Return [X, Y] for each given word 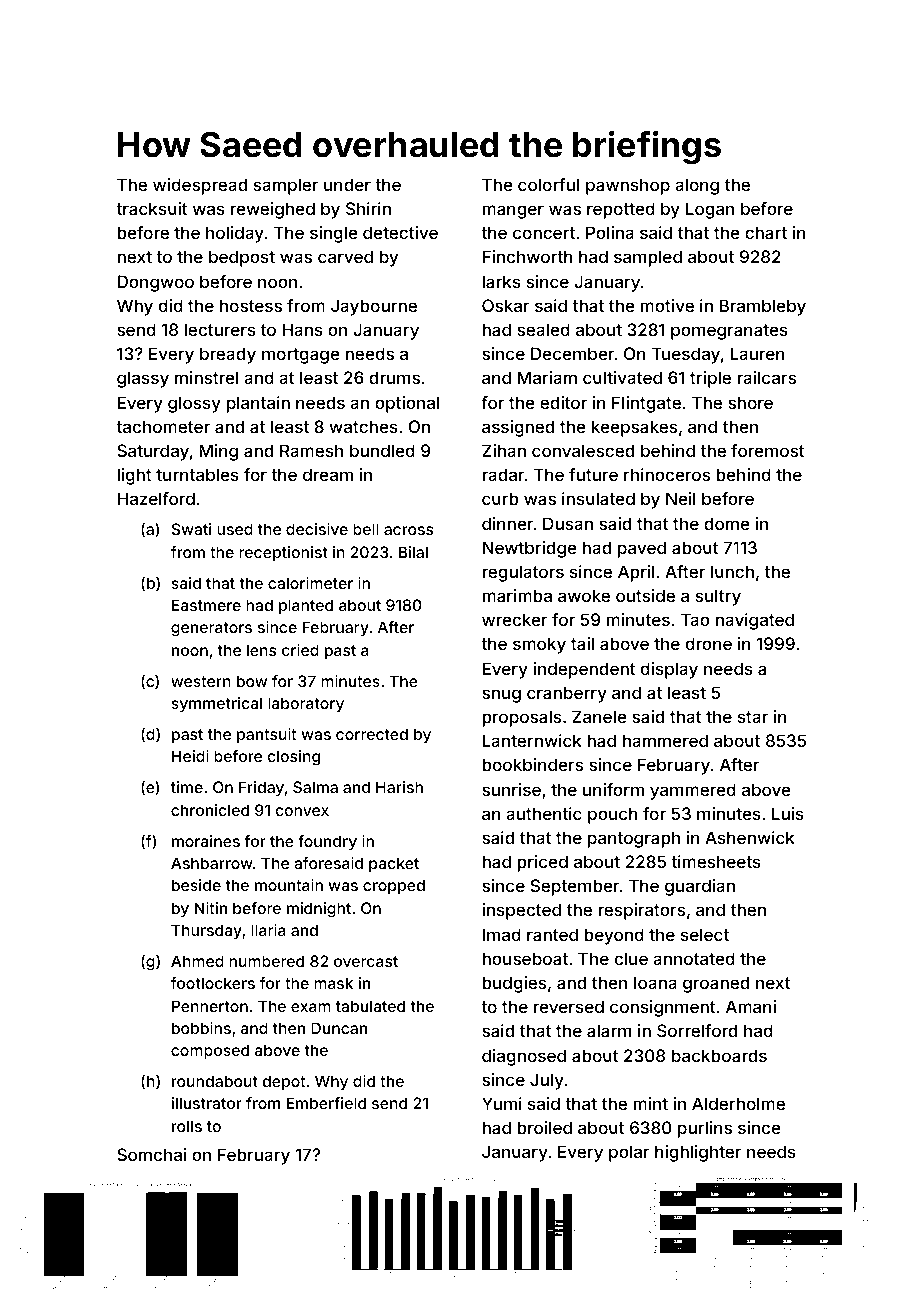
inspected [521, 911]
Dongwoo [156, 283]
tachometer [163, 426]
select [705, 934]
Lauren [757, 353]
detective [400, 232]
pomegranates [729, 332]
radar [503, 474]
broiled [544, 1127]
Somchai [151, 1154]
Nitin [211, 908]
